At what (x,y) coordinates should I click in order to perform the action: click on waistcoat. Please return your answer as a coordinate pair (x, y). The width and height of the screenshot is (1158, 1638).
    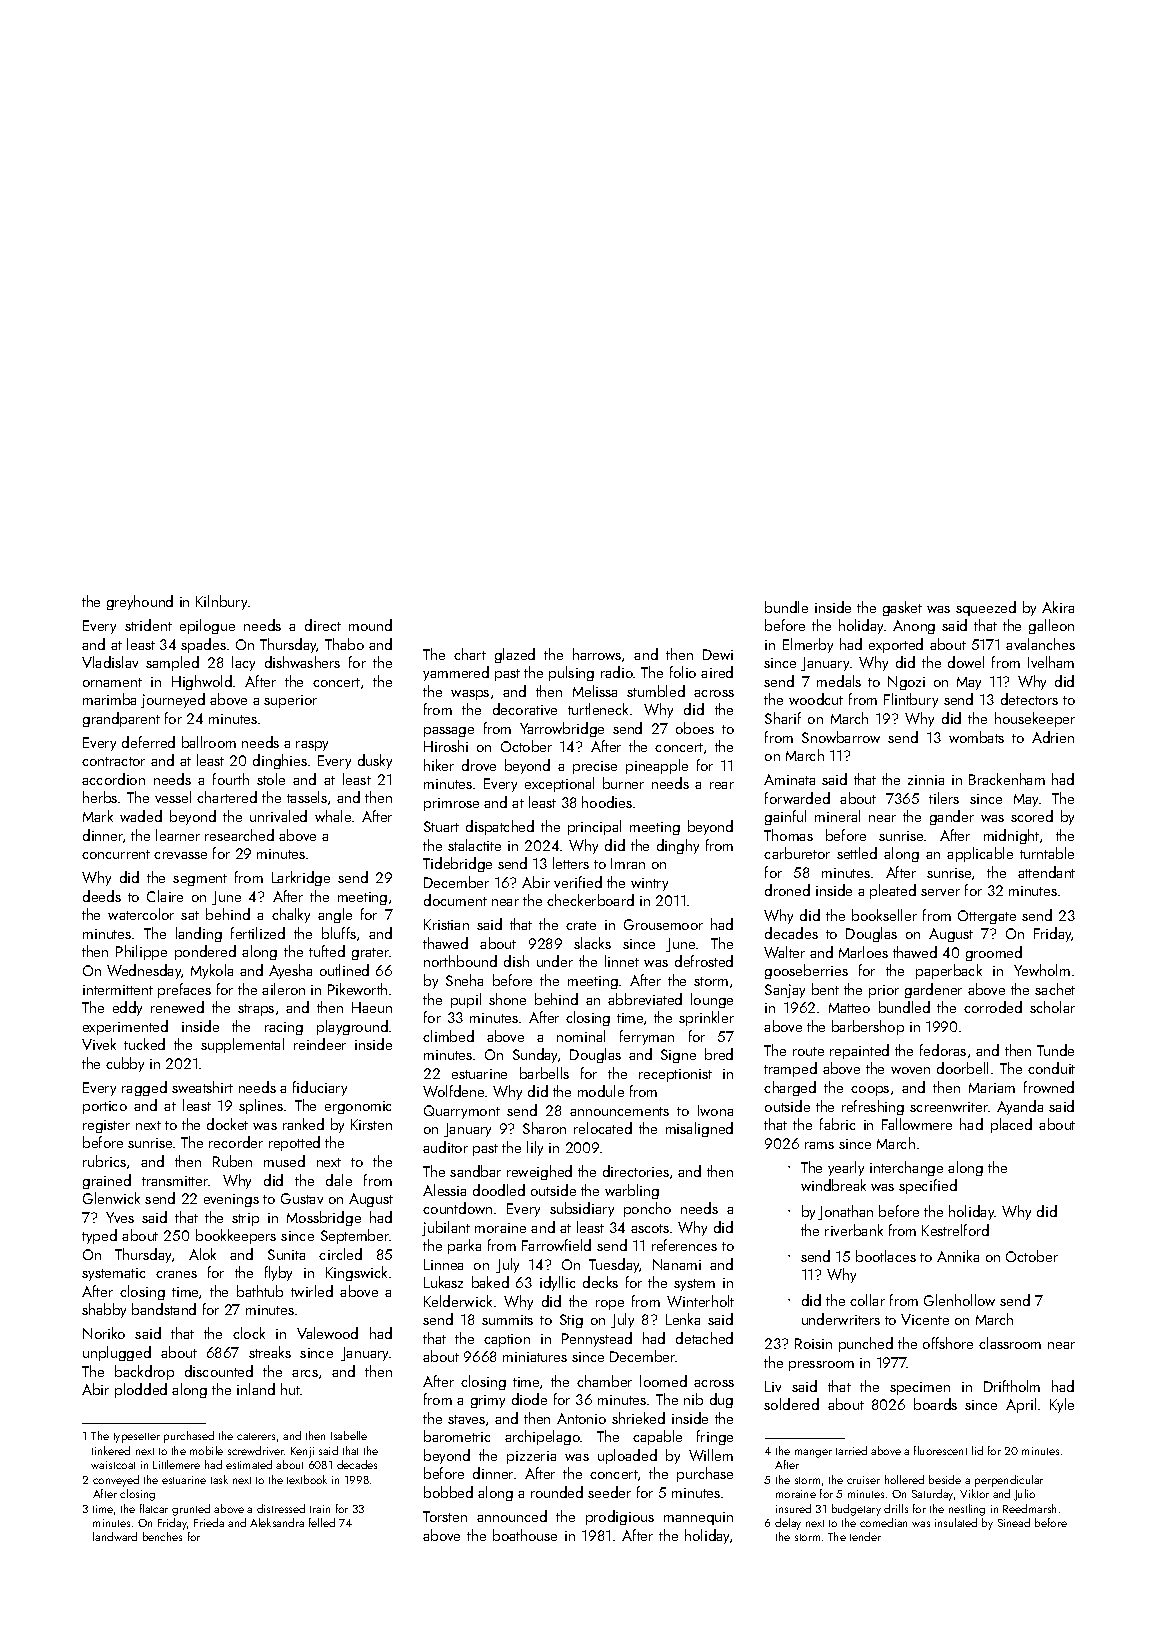
    Looking at the image, I should click on (113, 1465).
